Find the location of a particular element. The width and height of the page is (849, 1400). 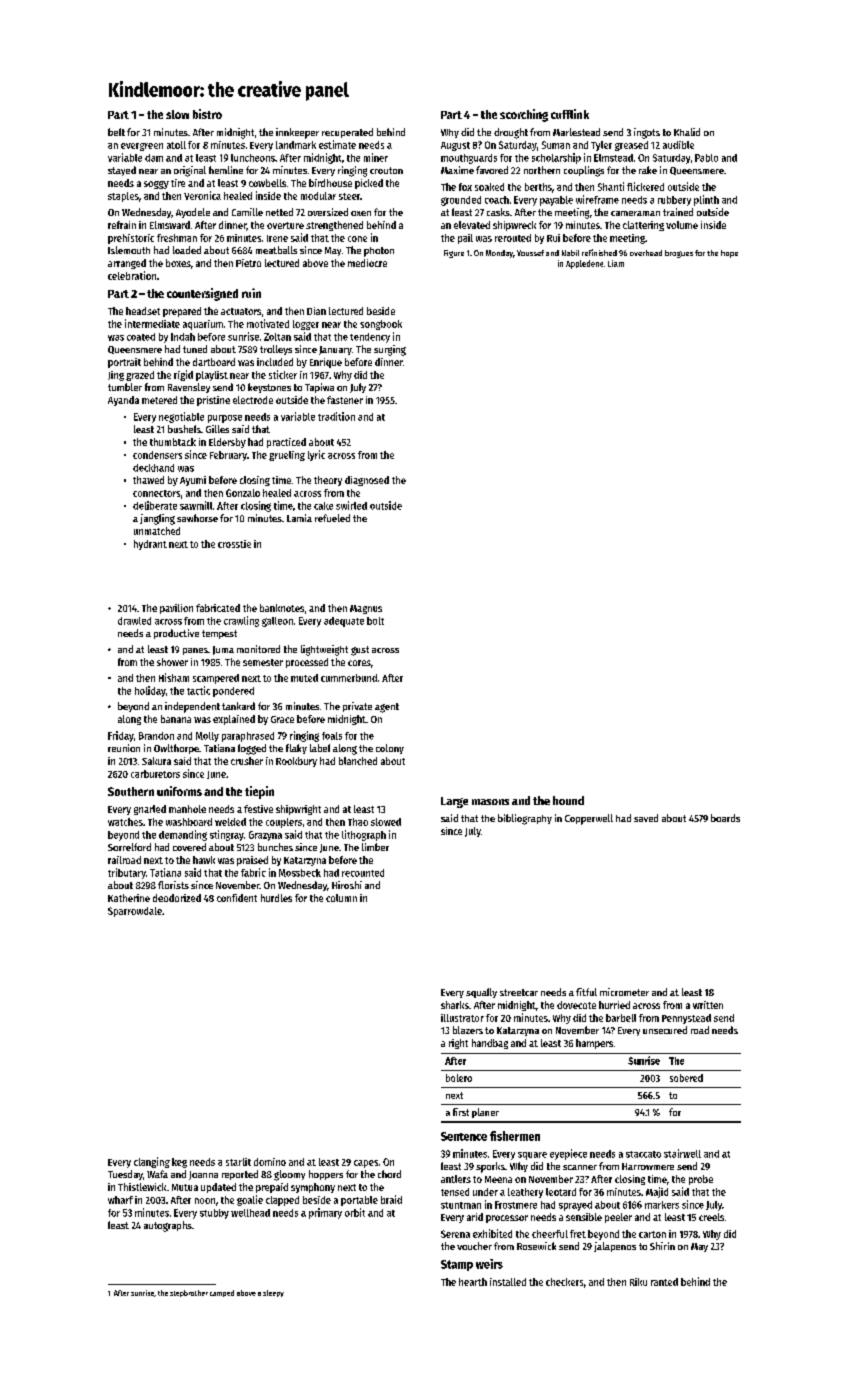

wellhead is located at coordinates (250, 1213).
